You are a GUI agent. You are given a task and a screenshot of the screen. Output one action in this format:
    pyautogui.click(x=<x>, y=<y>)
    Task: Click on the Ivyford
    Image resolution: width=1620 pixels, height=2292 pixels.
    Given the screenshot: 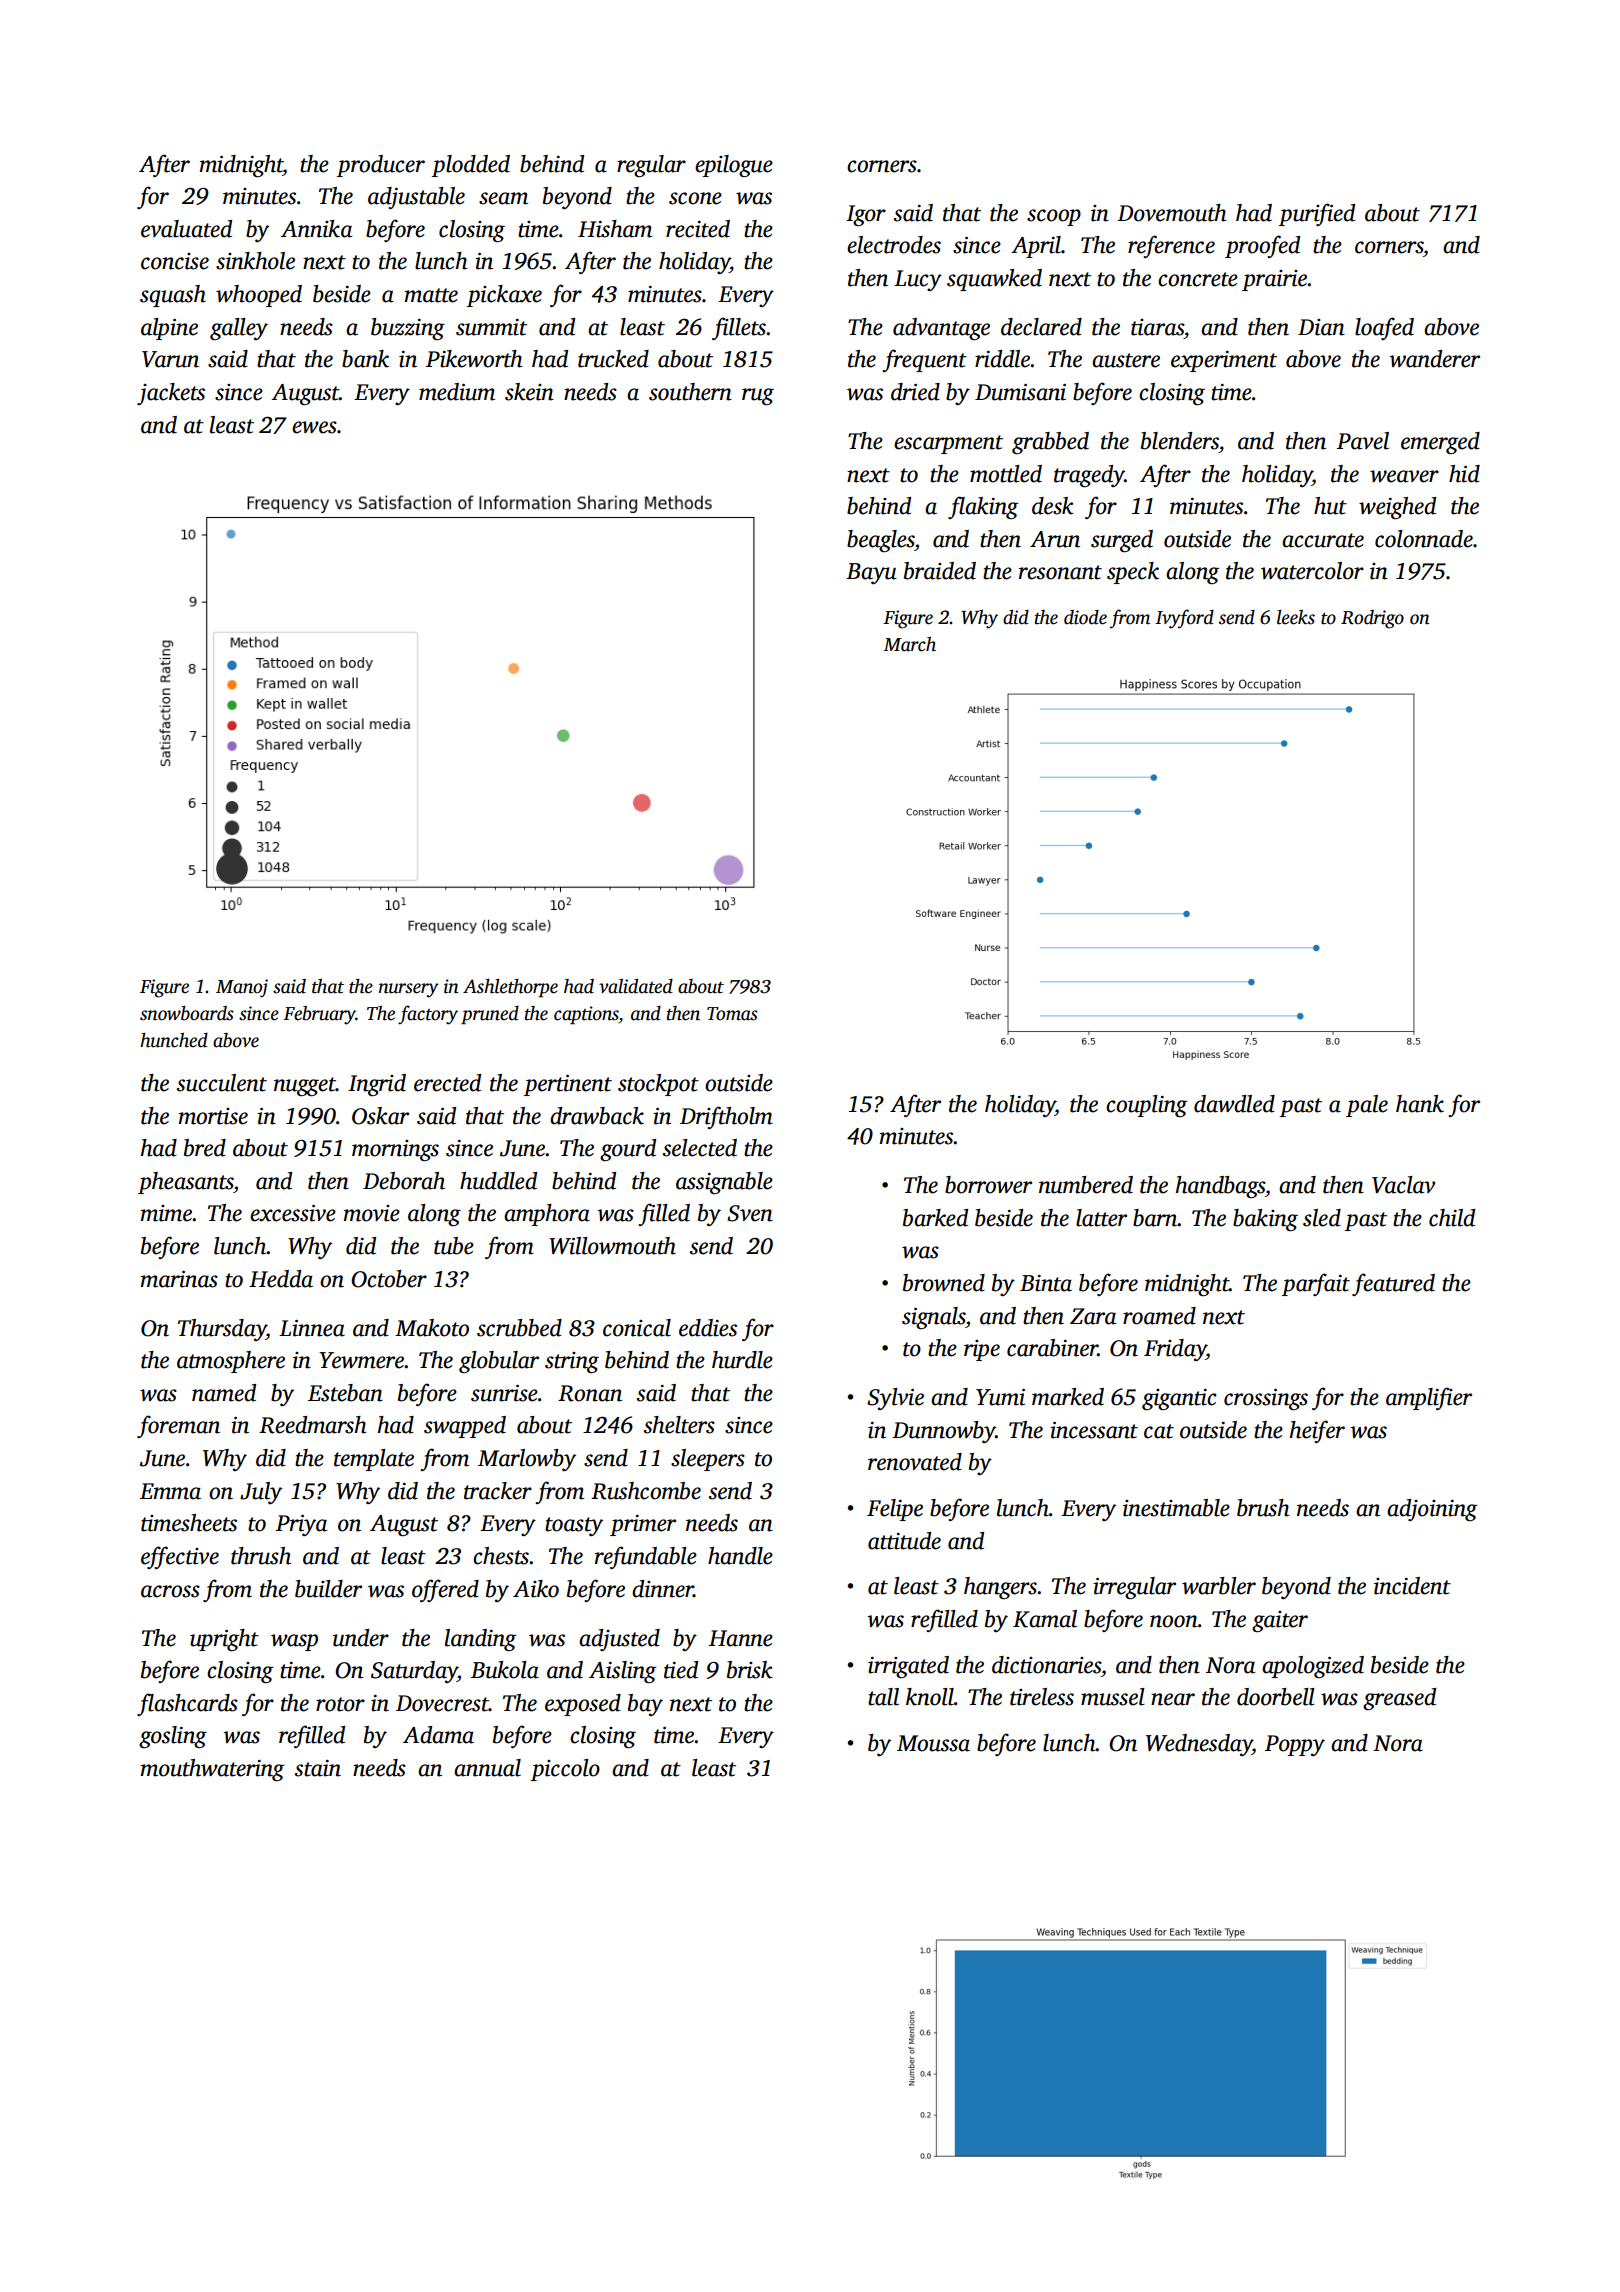 What is the action you would take?
    pyautogui.click(x=1184, y=619)
